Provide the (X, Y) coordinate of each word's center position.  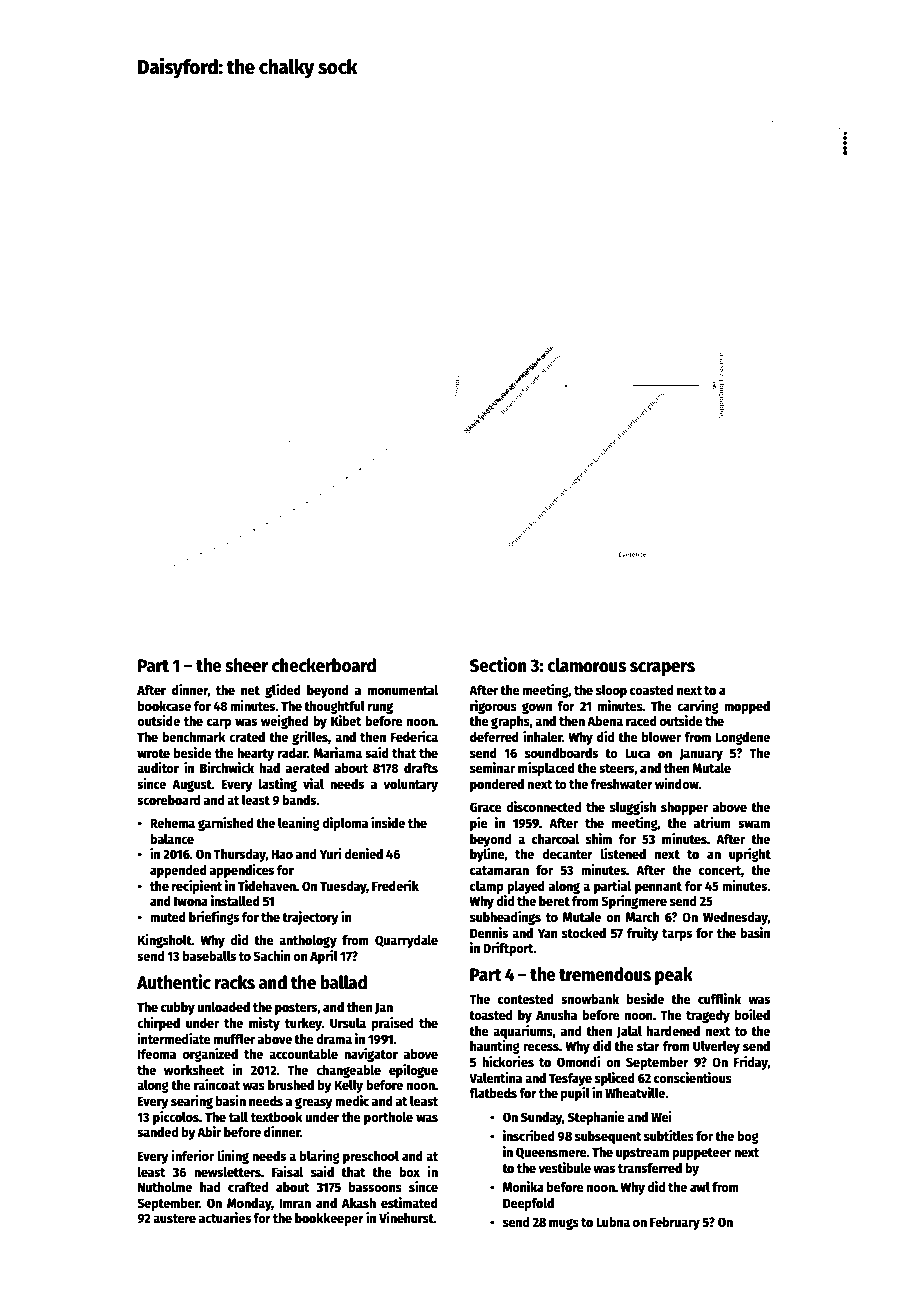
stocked (584, 933)
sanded (157, 1132)
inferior (192, 1155)
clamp (487, 887)
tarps (677, 935)
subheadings (505, 918)
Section (498, 665)
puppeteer (701, 1154)
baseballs (209, 956)
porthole (388, 1118)
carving (698, 707)
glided (283, 691)
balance (172, 839)
